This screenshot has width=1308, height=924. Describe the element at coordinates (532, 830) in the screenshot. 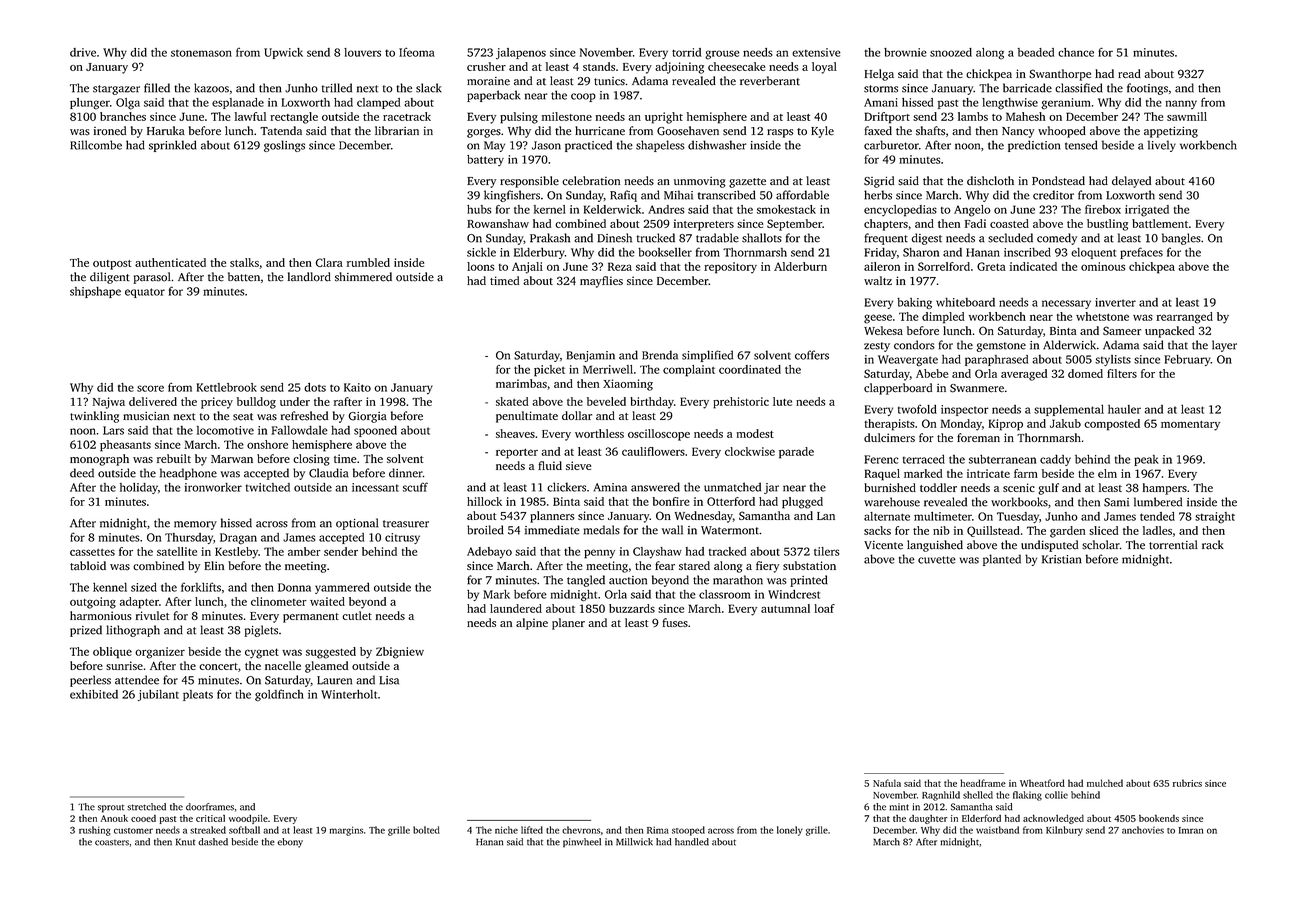

I see `lifted` at that location.
